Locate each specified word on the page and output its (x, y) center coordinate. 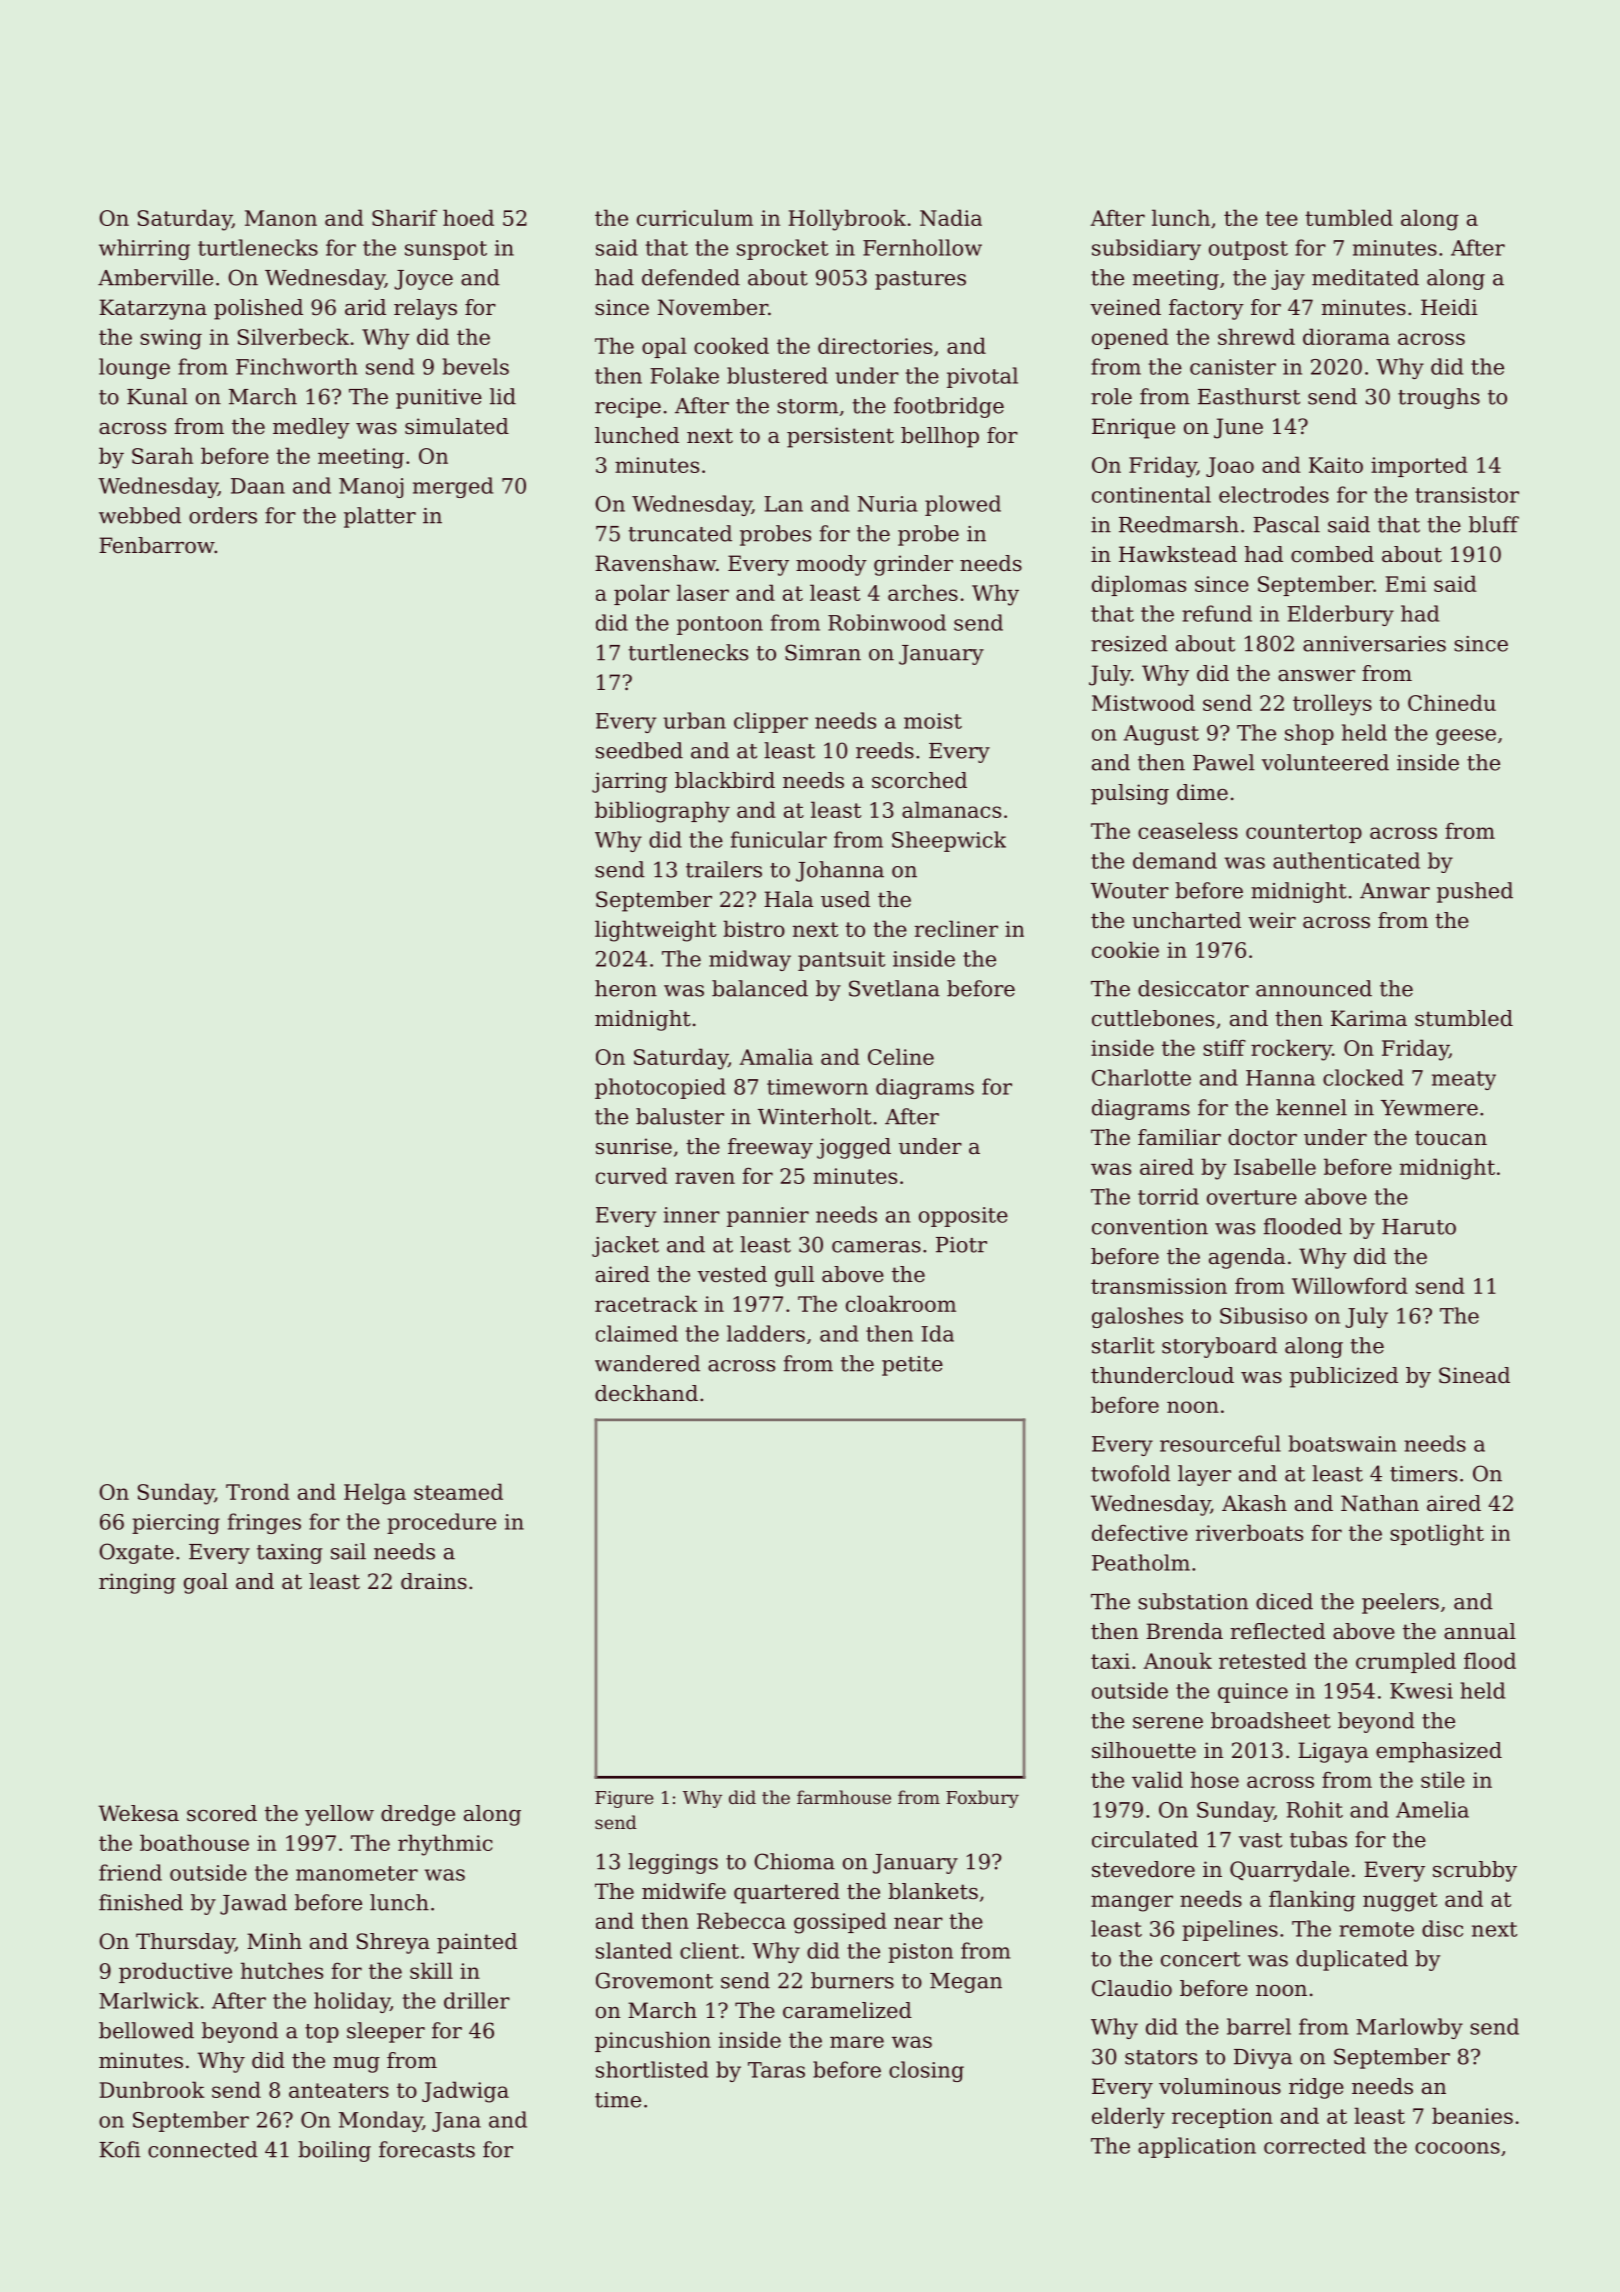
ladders (766, 1333)
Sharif (404, 217)
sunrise (634, 1146)
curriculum (695, 217)
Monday (381, 2121)
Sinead (1474, 1375)
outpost (1248, 250)
